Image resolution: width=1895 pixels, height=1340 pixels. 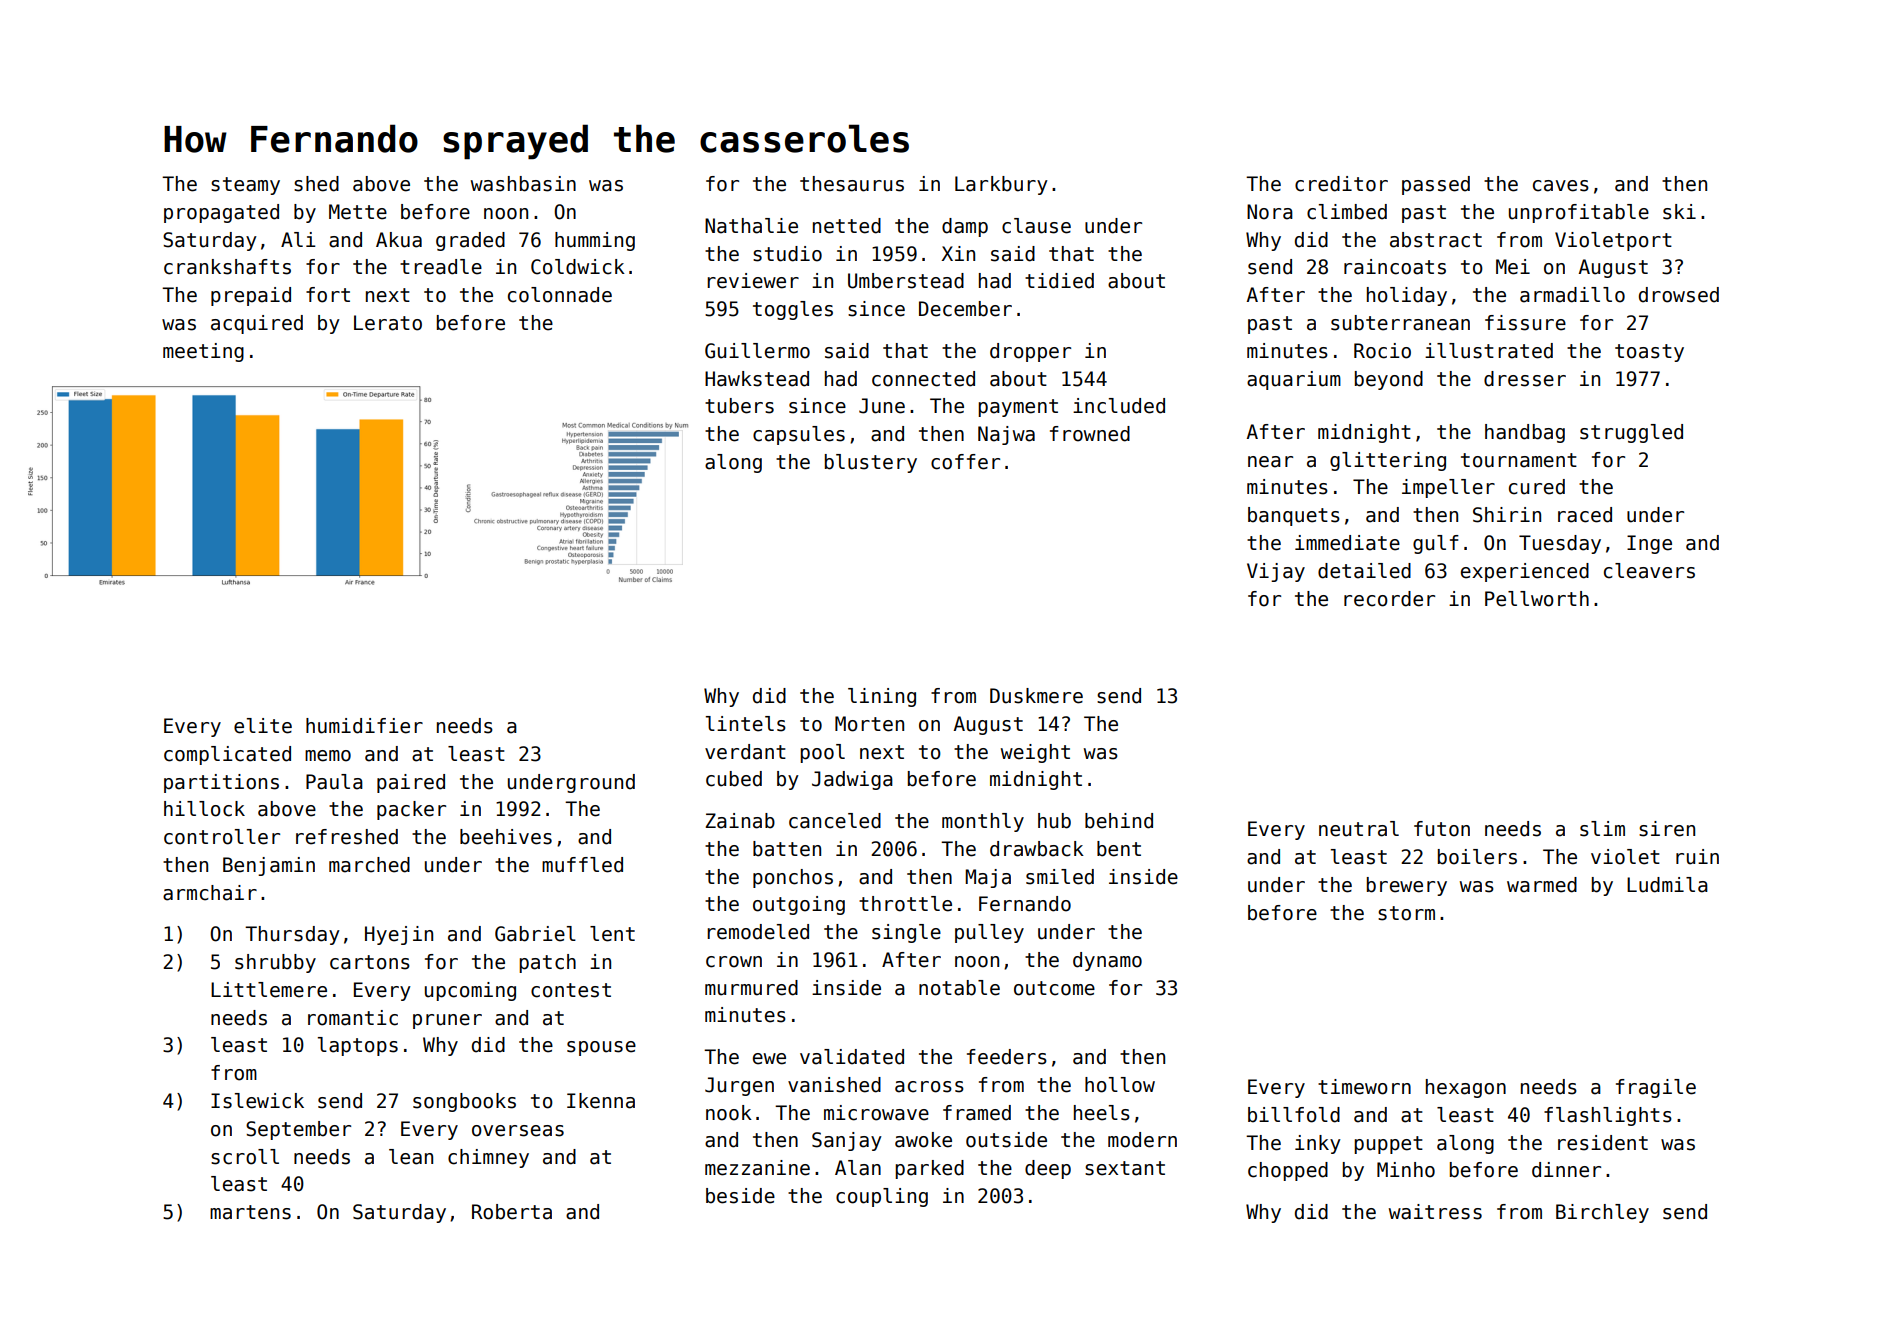 I want to click on struggled, so click(x=1631, y=433).
